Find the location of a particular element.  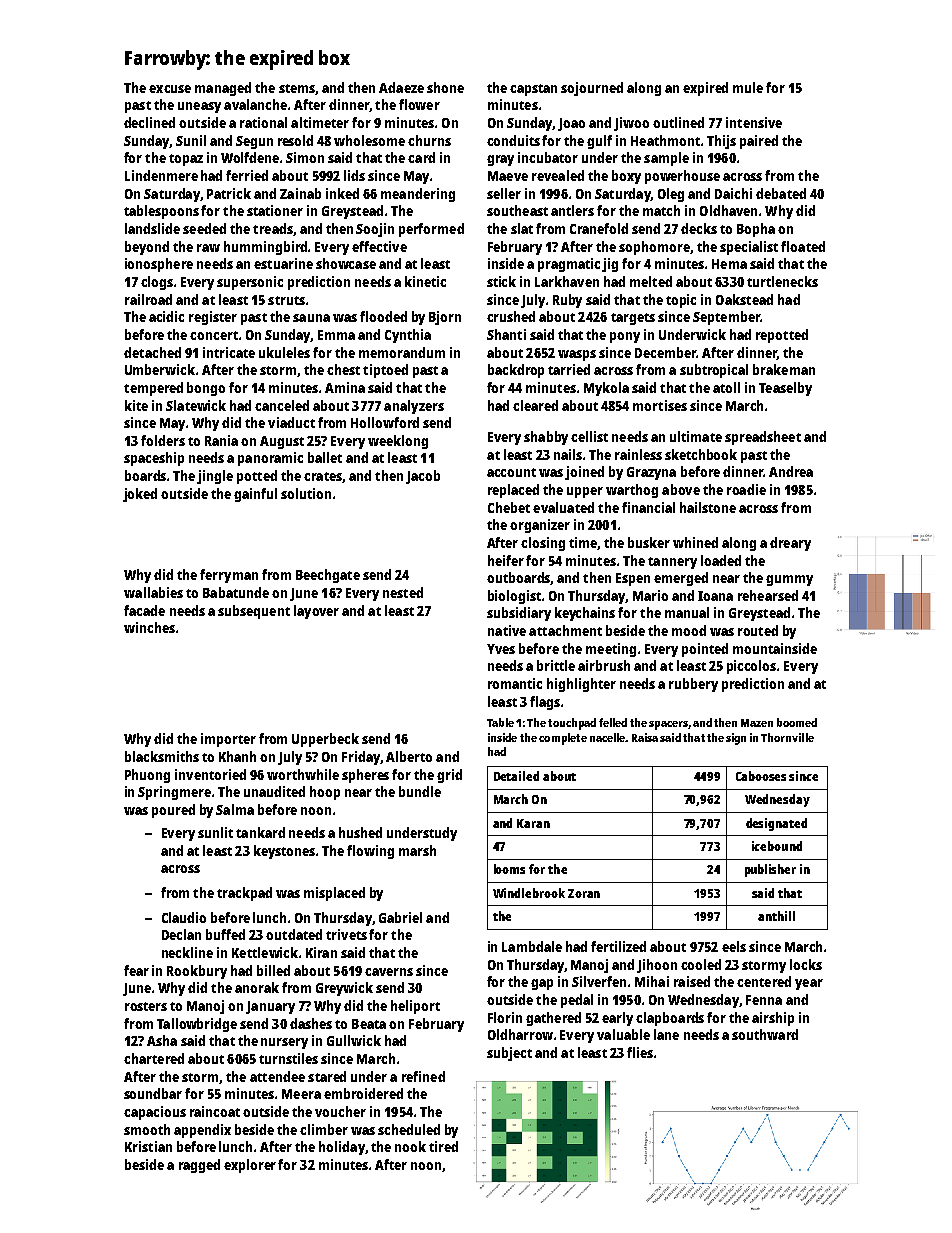

Kristian is located at coordinates (148, 1146).
